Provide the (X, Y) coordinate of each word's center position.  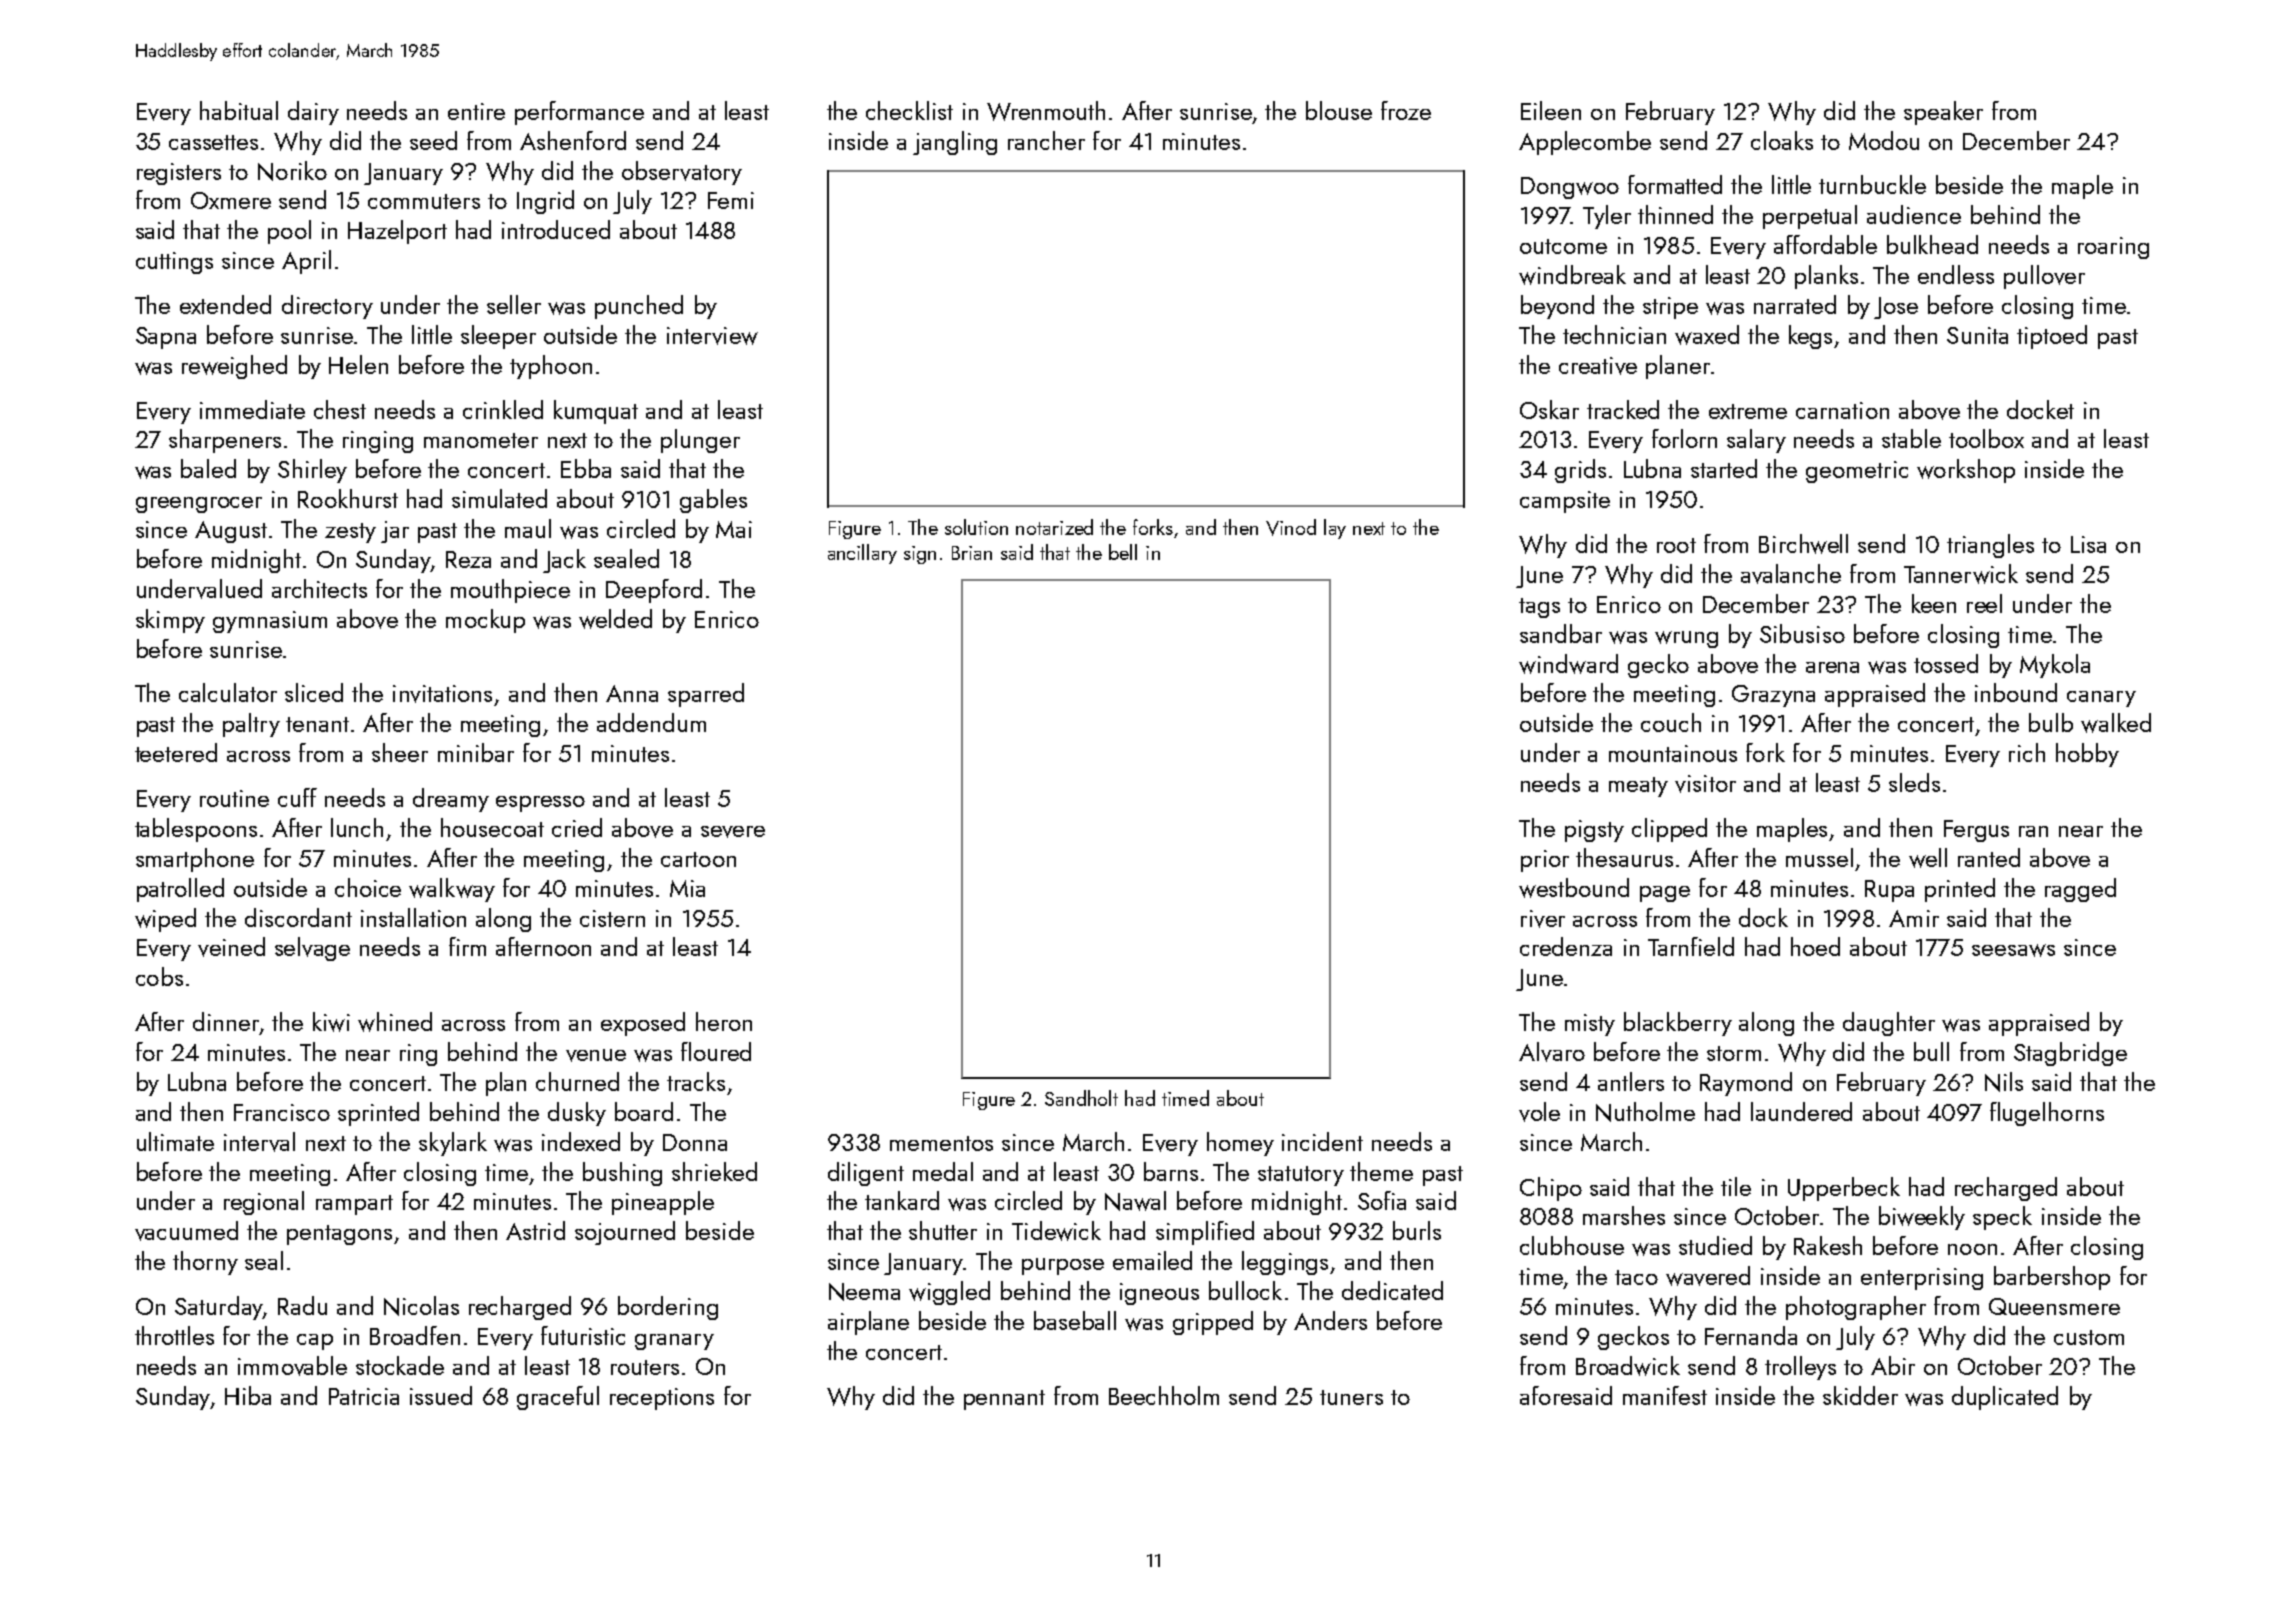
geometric (1857, 472)
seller (514, 304)
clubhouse (1572, 1245)
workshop (1966, 471)
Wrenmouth (1046, 111)
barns (1171, 1171)
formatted (1675, 184)
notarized (1054, 527)
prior (1545, 861)
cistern (612, 918)
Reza (468, 559)
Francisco (282, 1112)
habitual (239, 110)
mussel (1819, 857)
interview (712, 336)
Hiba (248, 1395)
